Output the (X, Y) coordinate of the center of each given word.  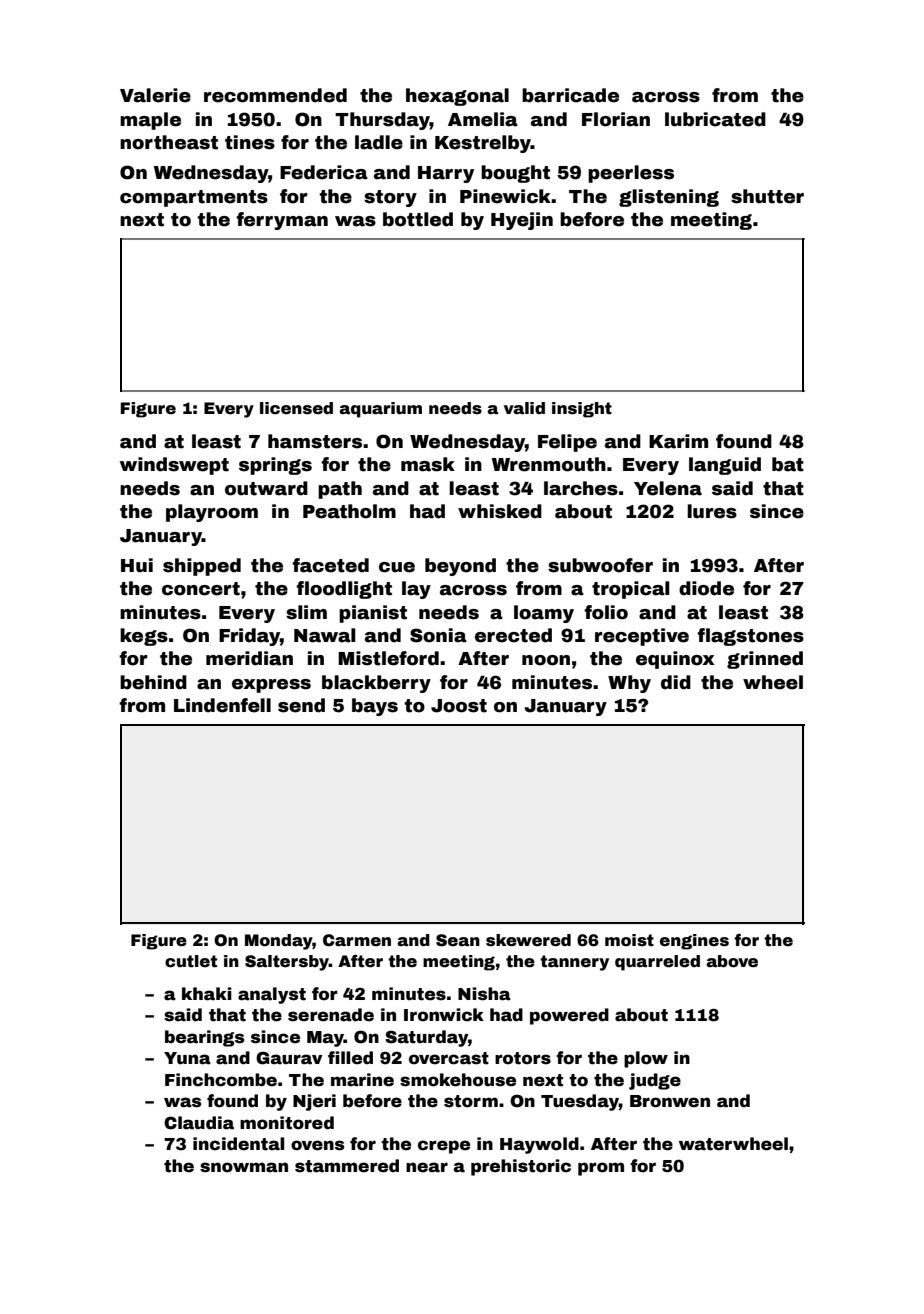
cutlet (191, 961)
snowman (244, 1167)
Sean (458, 940)
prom (601, 1169)
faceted (330, 565)
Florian (616, 119)
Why (629, 684)
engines (694, 942)
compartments (194, 198)
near (427, 1167)
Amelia (483, 119)
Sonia (438, 635)
